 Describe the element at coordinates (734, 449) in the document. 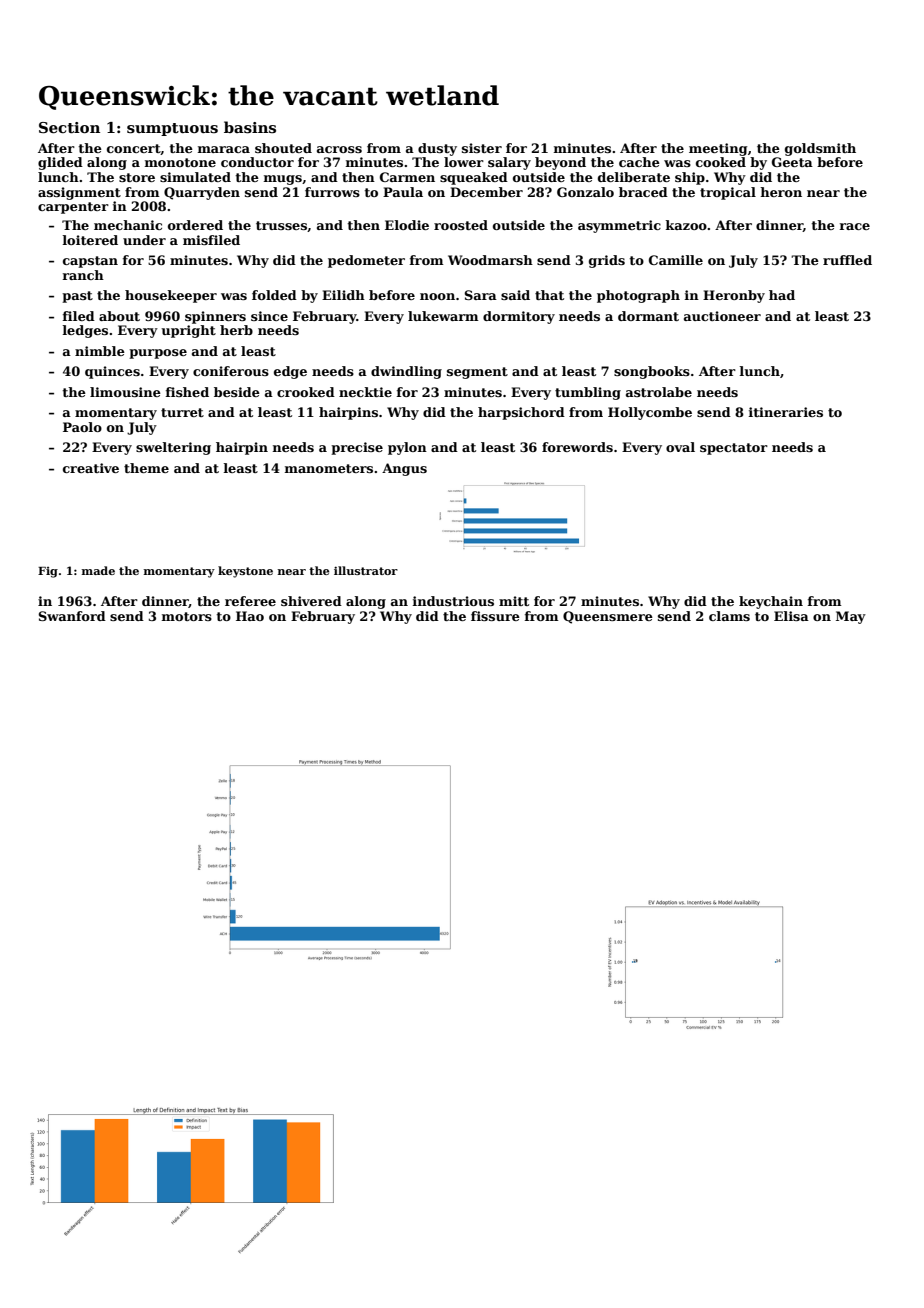

I see `spectator` at that location.
